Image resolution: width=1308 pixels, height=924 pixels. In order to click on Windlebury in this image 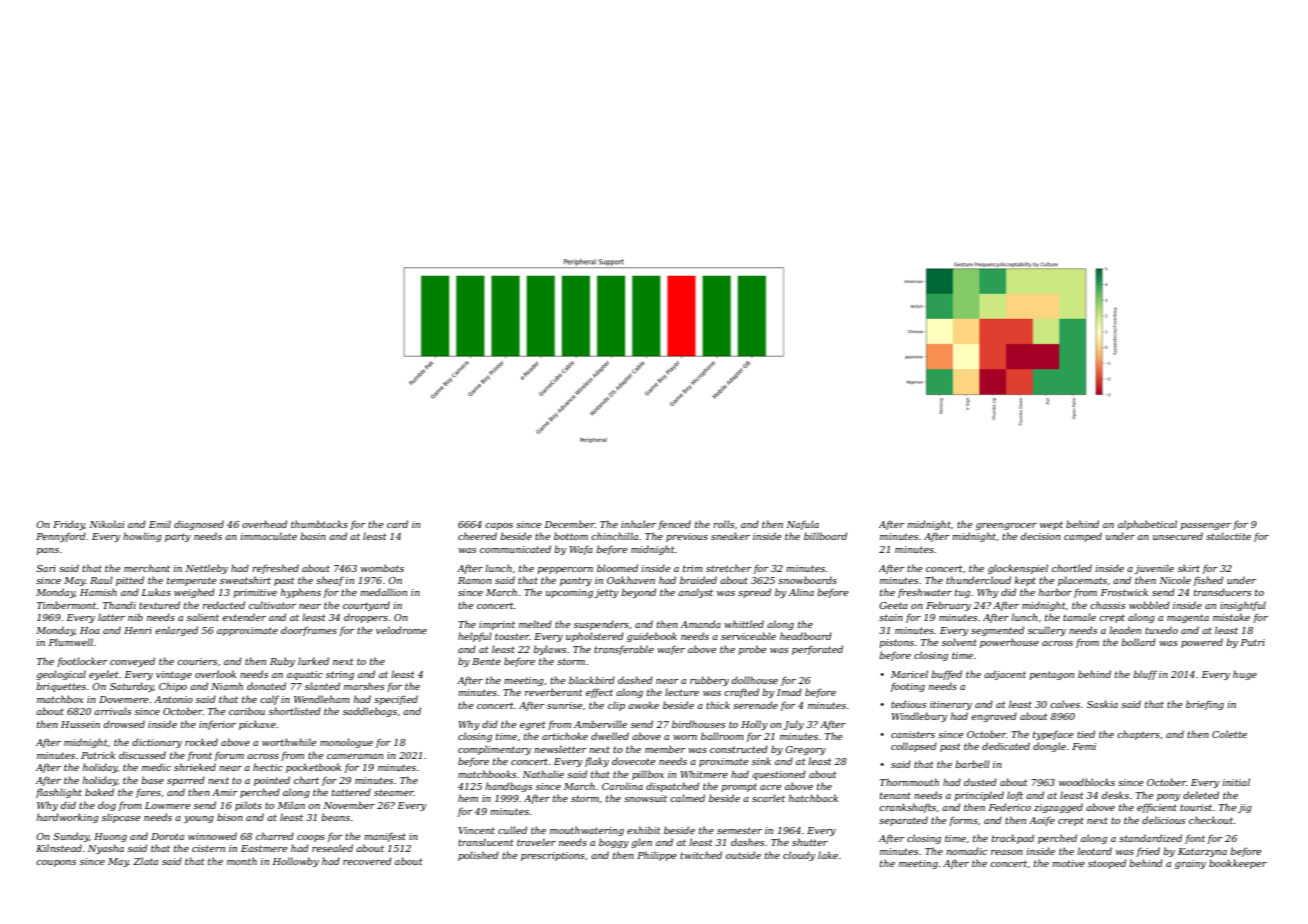, I will do `click(919, 717)`.
